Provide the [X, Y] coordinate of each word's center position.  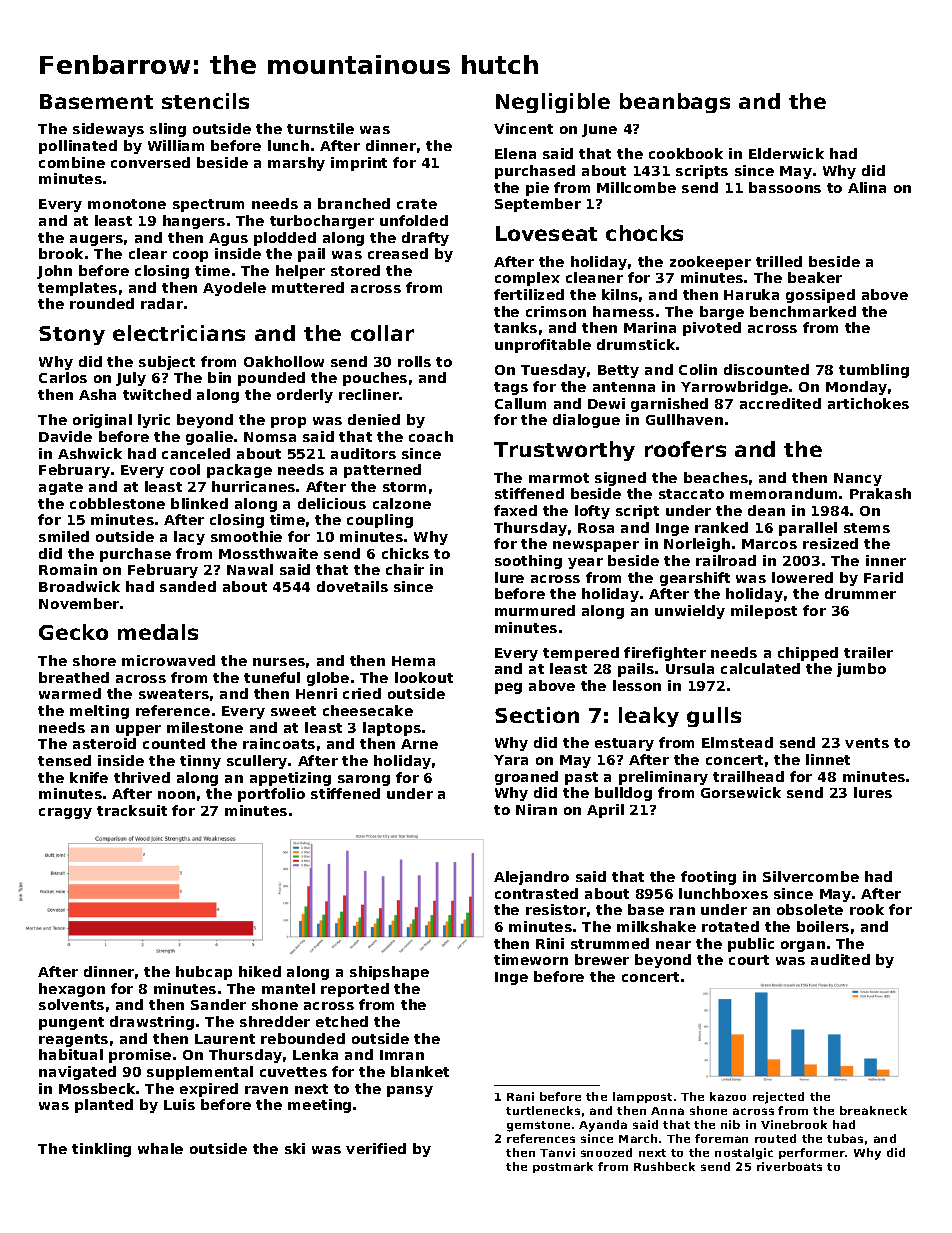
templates [77, 289]
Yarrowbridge [734, 388]
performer [812, 1153]
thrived [142, 777]
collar [382, 333]
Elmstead [737, 742]
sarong [364, 780]
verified [376, 1148]
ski [295, 1148]
